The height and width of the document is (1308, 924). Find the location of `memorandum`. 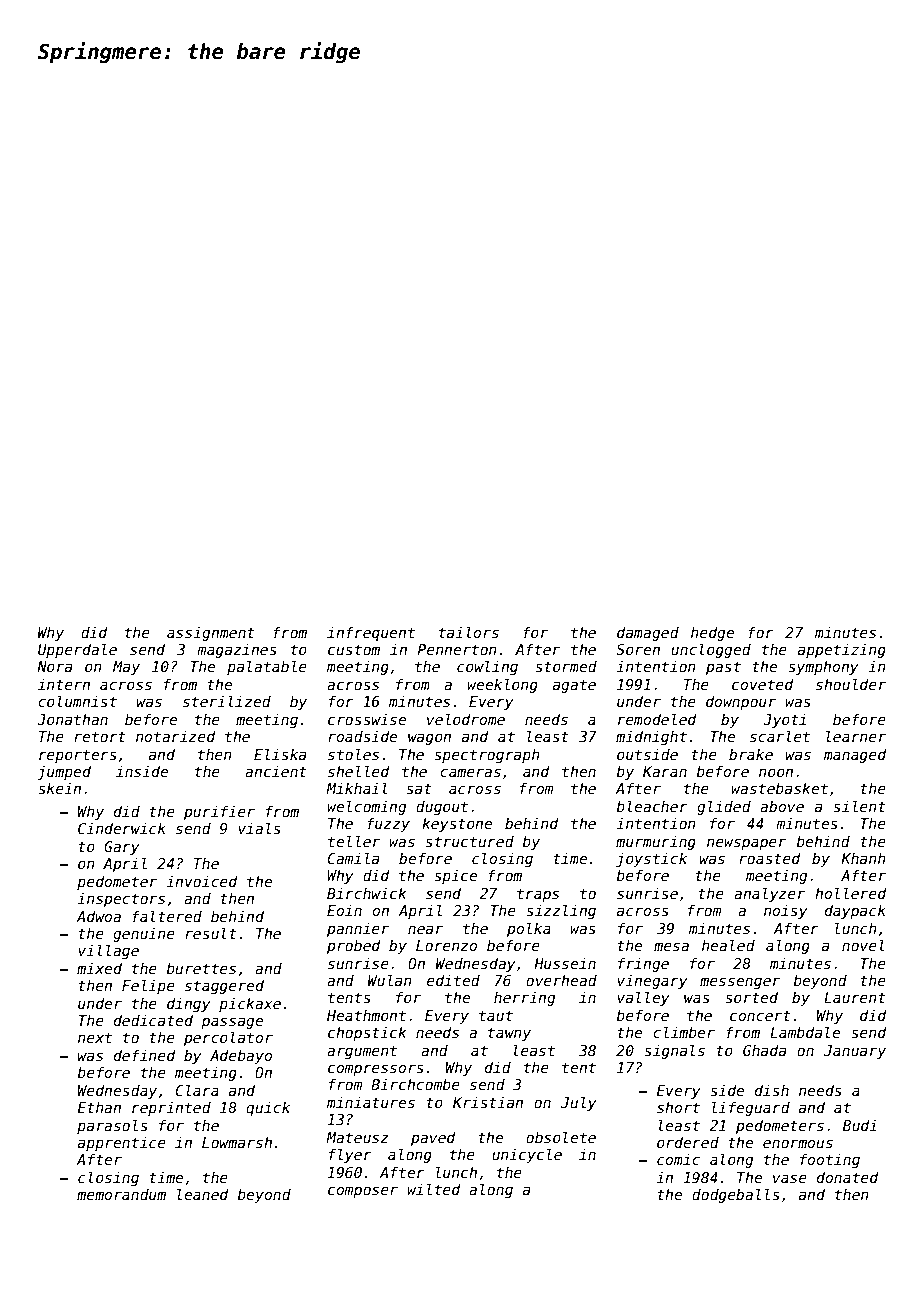

memorandum is located at coordinates (121, 1194).
